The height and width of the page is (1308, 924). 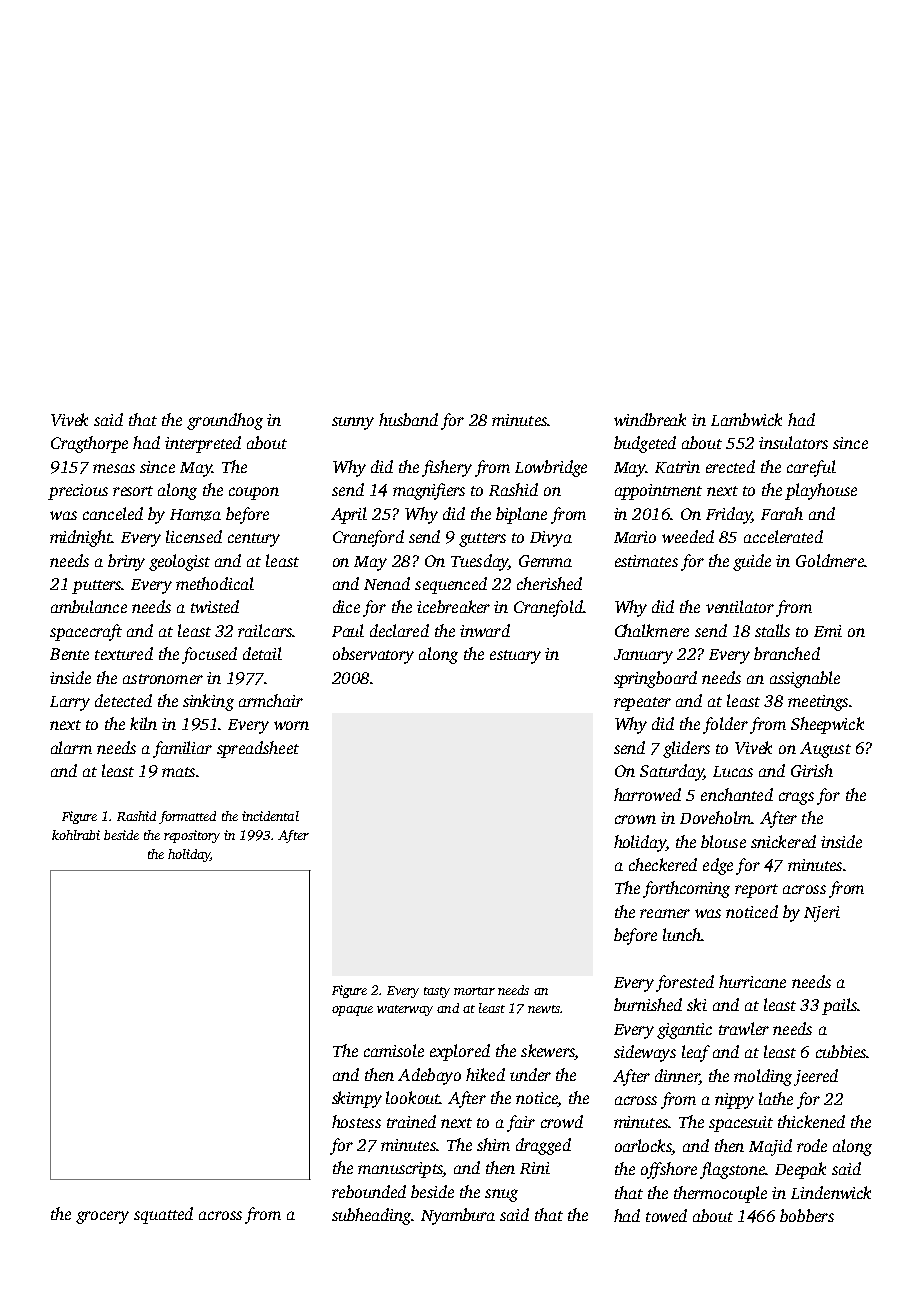 What do you see at coordinates (192, 836) in the page?
I see `repository` at bounding box center [192, 836].
